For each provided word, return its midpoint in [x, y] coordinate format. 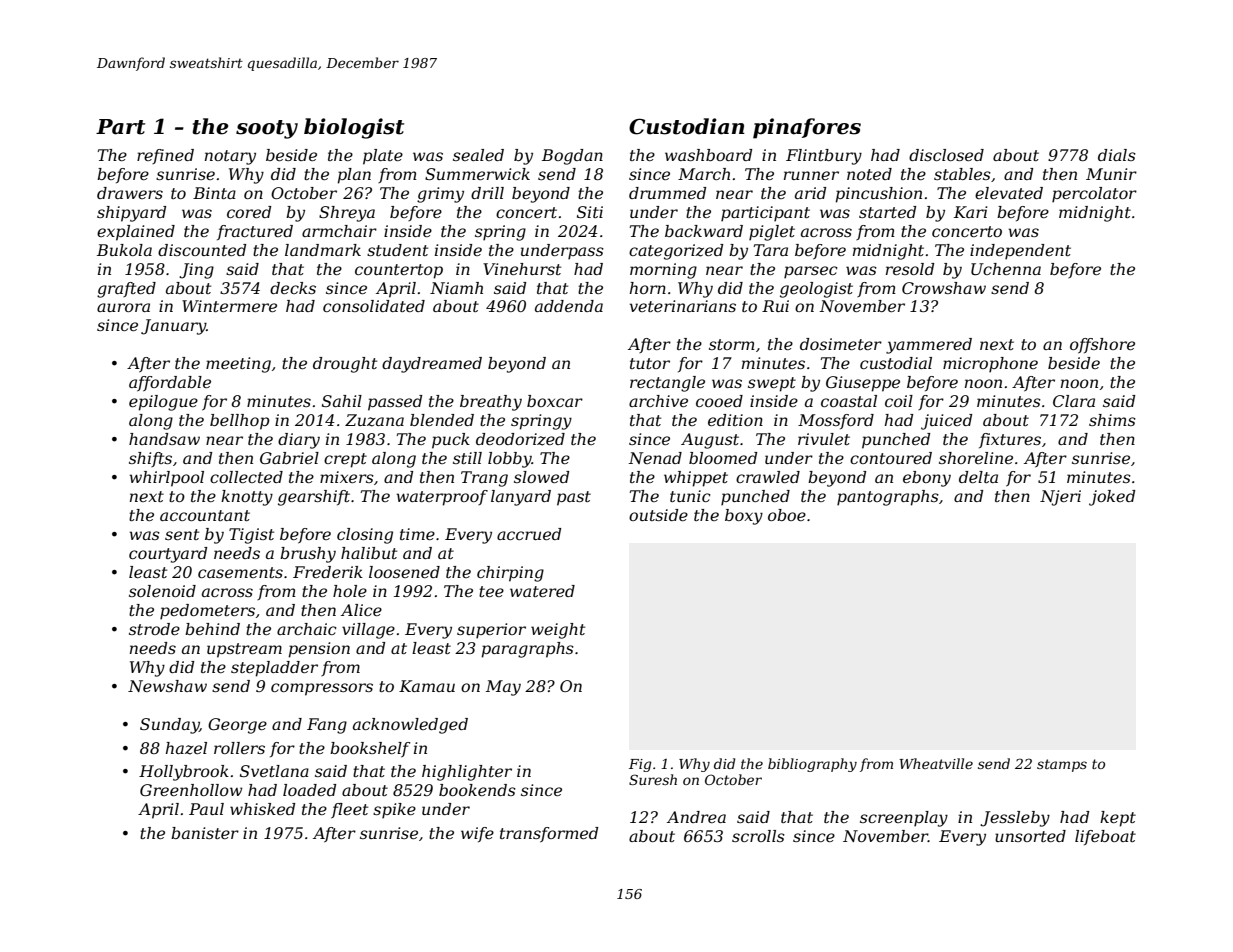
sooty [267, 129]
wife [477, 834]
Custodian [687, 126]
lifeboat [1105, 837]
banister [205, 833]
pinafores [807, 128]
